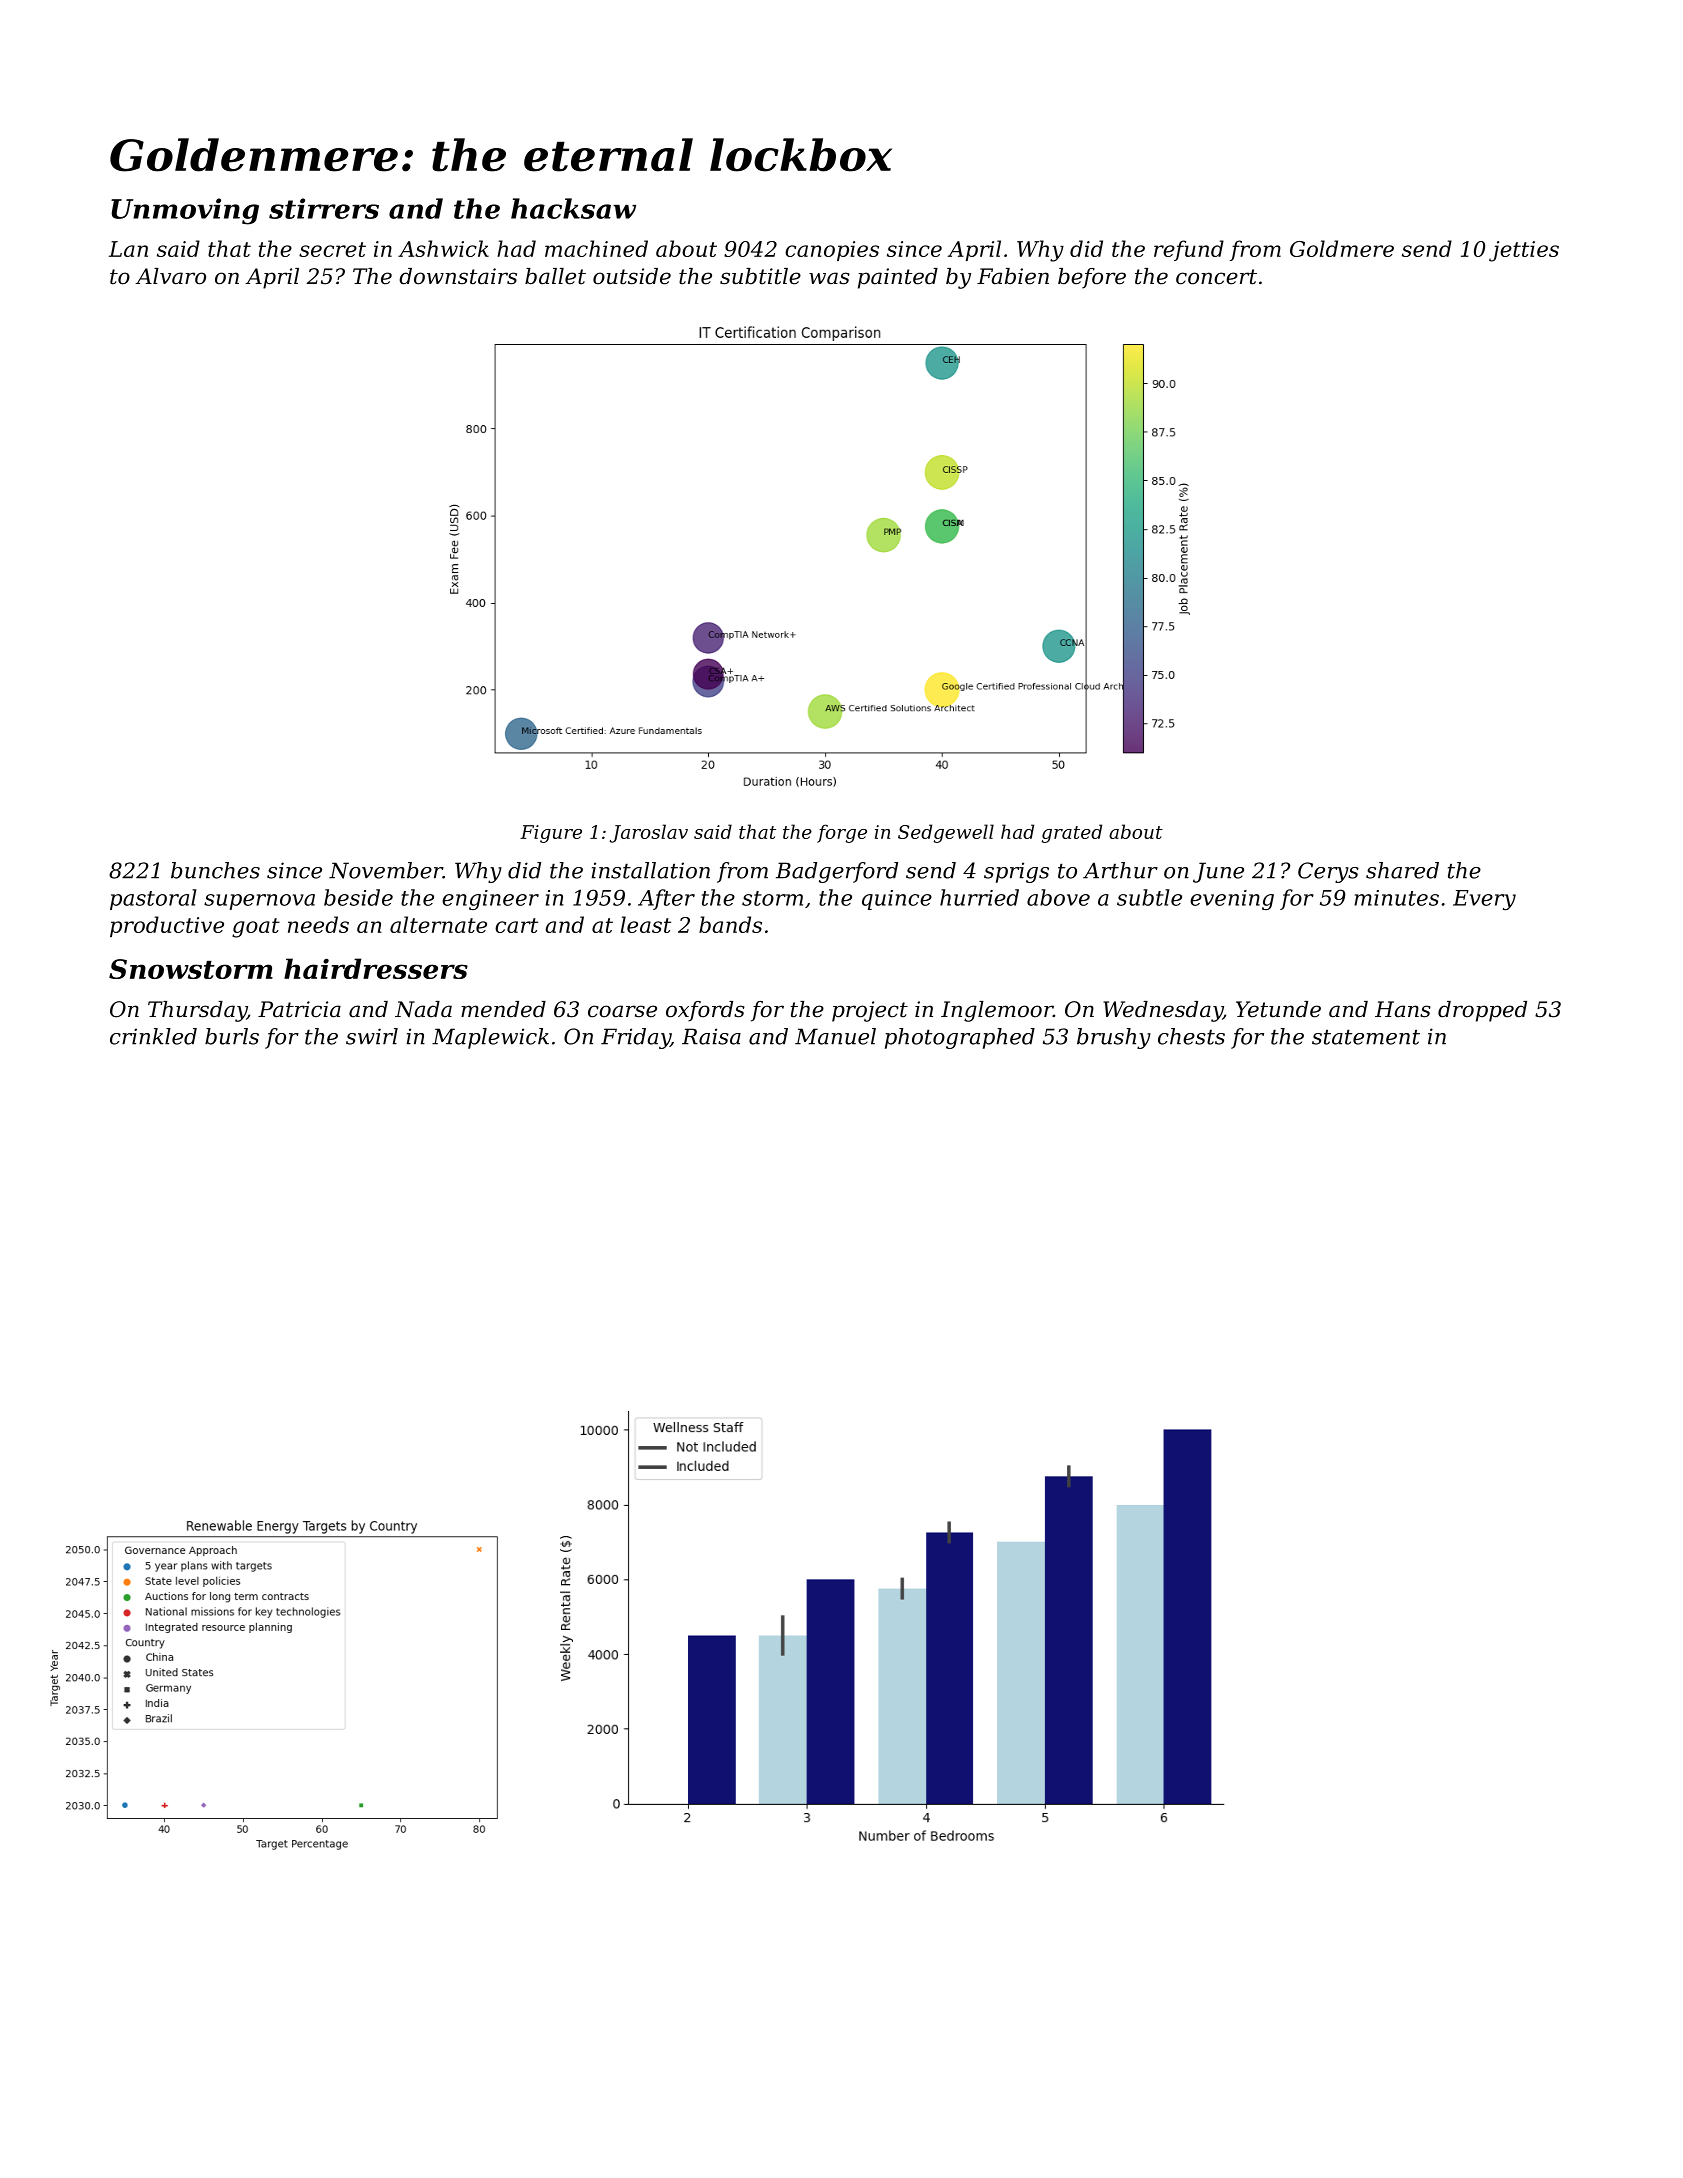 The height and width of the screenshot is (2178, 1683). I want to click on installation, so click(650, 870).
